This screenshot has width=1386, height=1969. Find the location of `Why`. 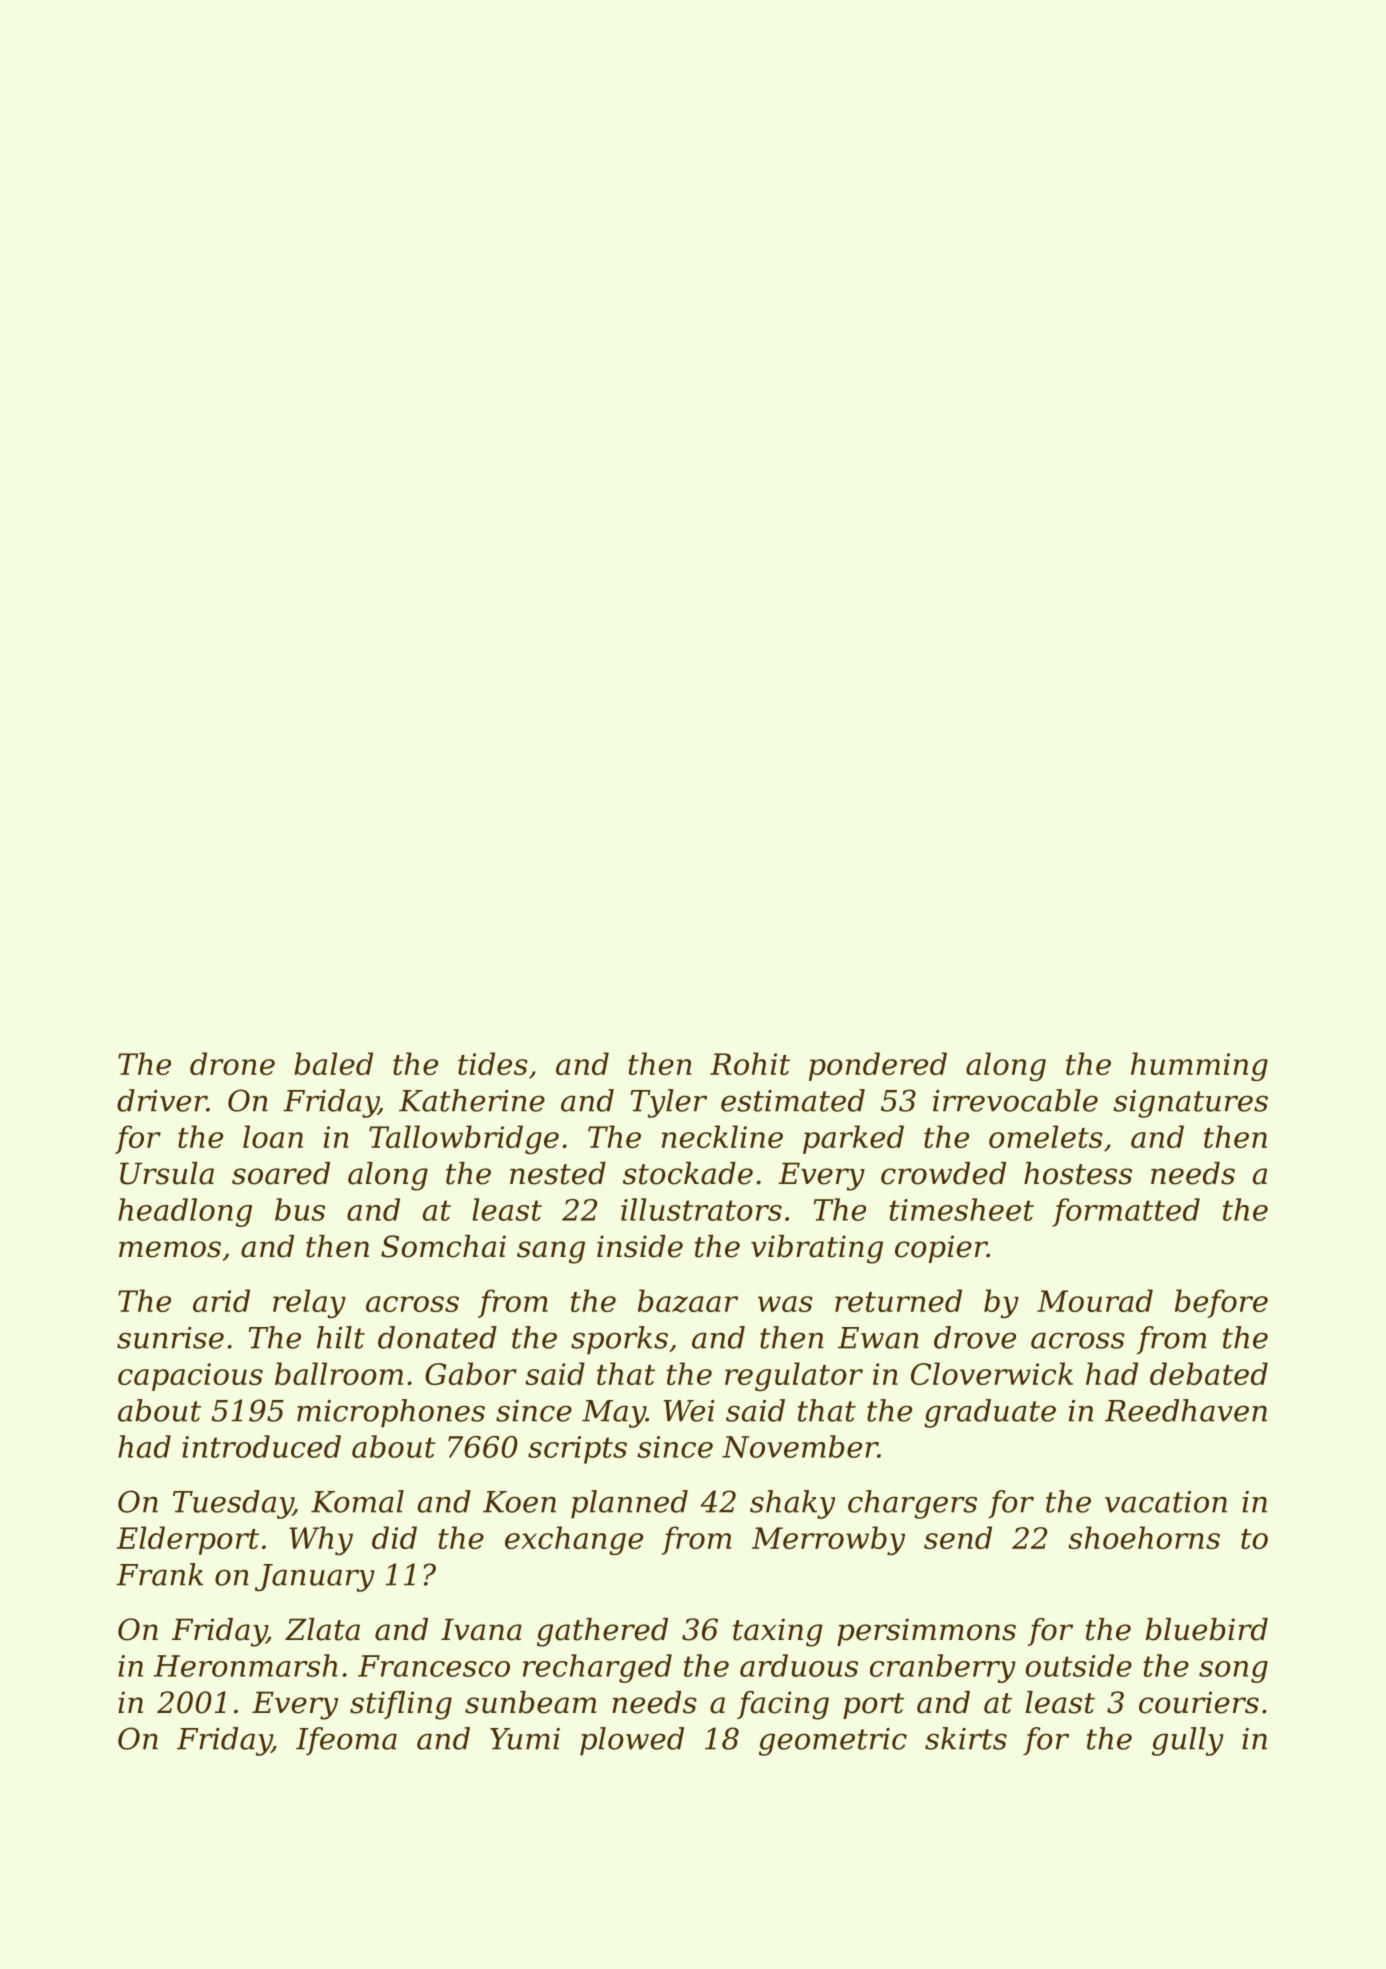

Why is located at coordinates (321, 1540).
